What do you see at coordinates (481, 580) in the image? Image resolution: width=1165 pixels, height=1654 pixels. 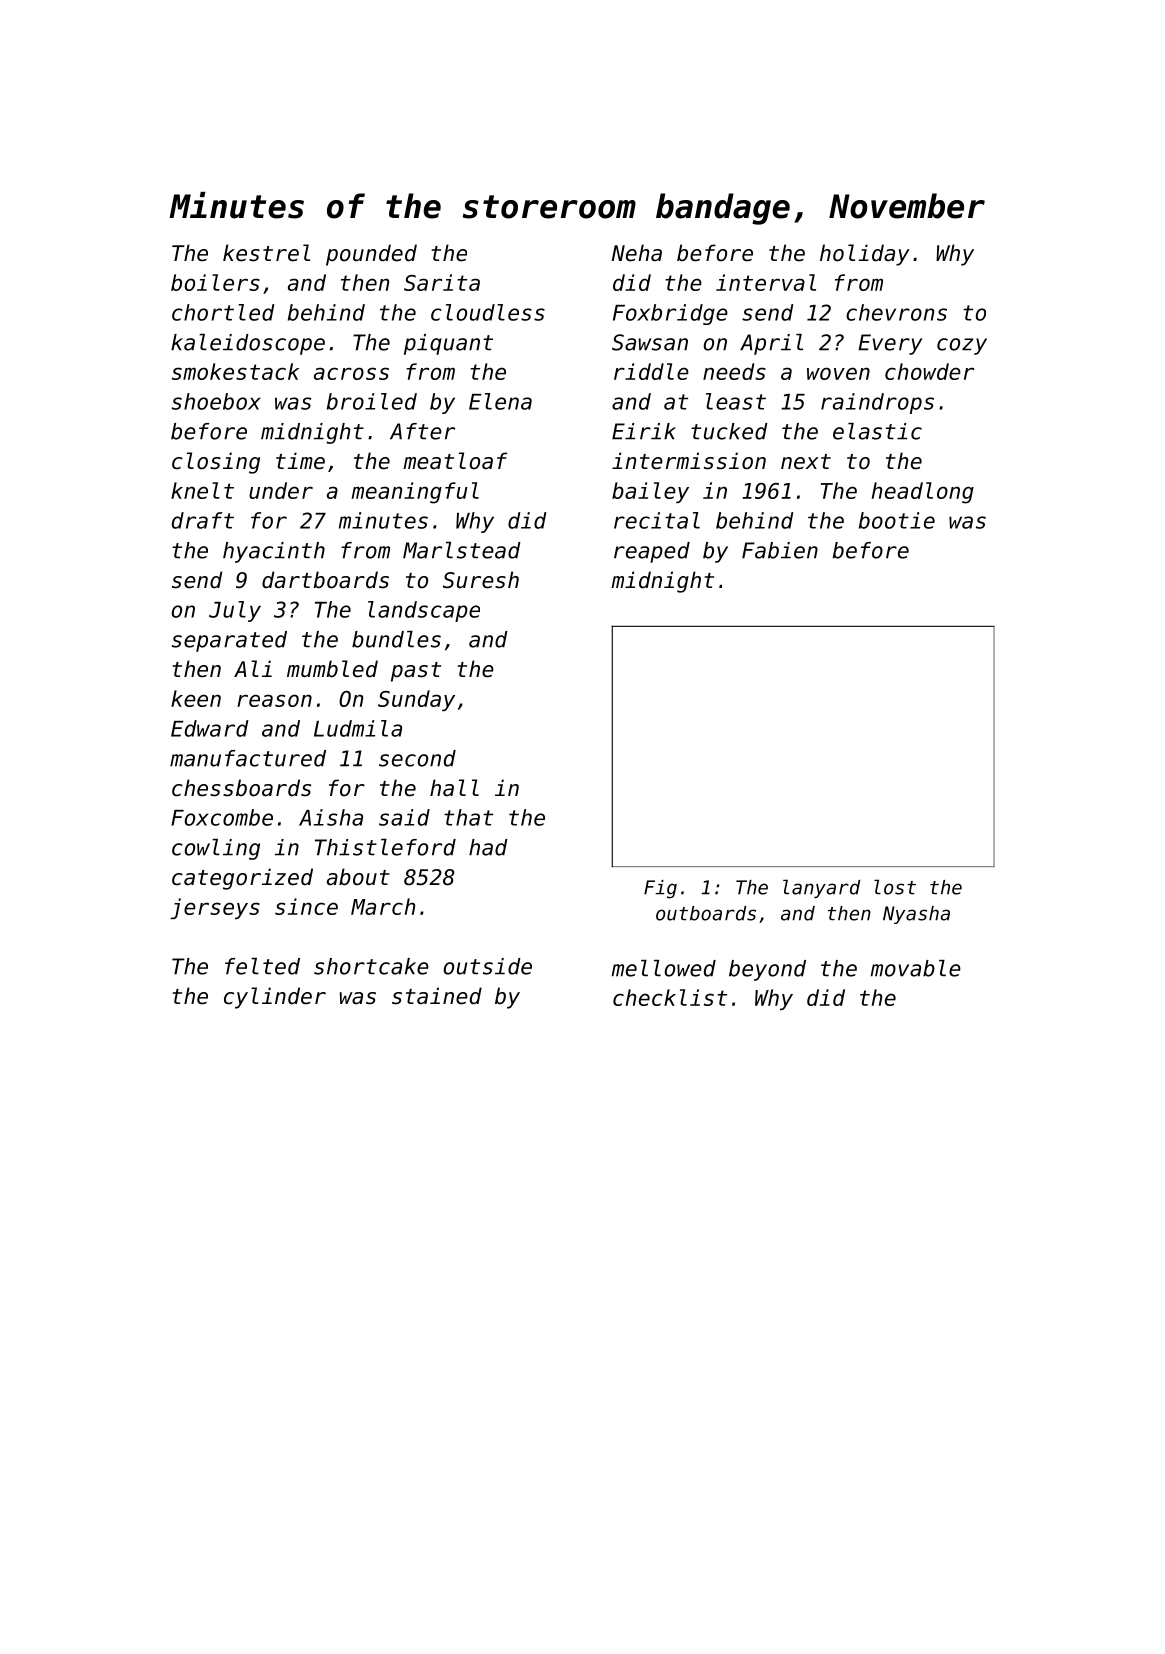 I see `Suresh` at bounding box center [481, 580].
